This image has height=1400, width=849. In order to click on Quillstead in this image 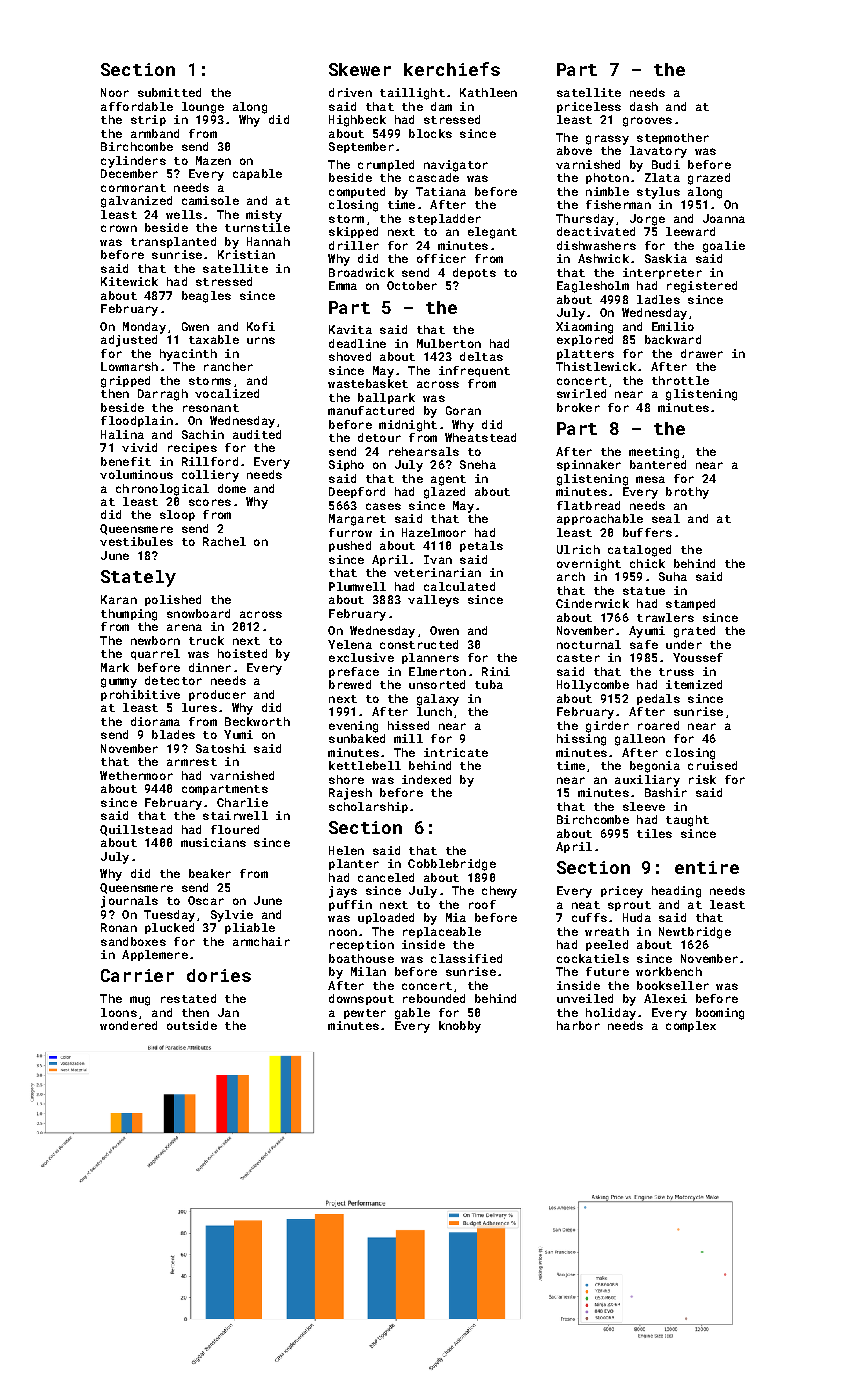, I will do `click(136, 830)`.
